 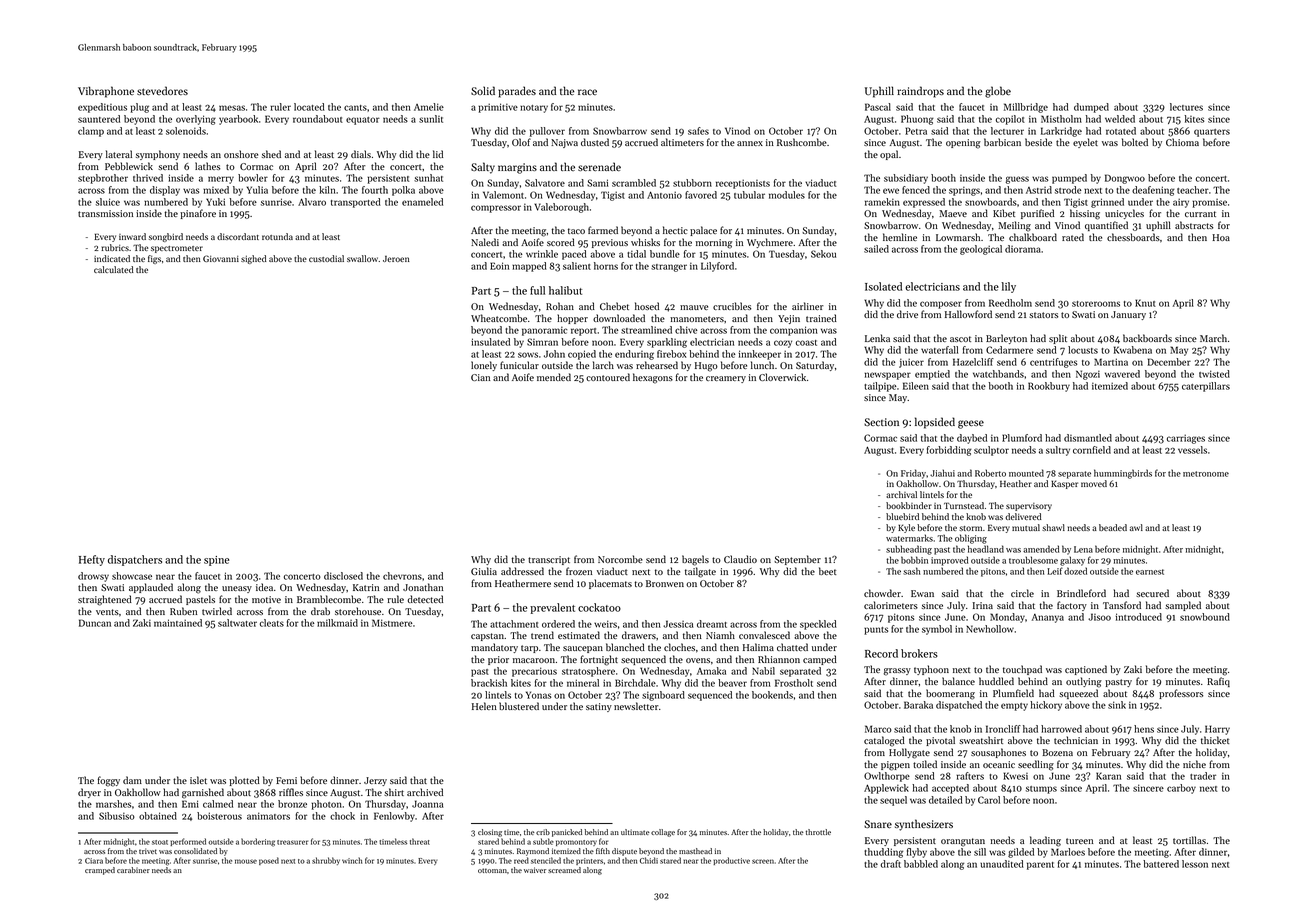 I want to click on stevedores, so click(x=162, y=90).
